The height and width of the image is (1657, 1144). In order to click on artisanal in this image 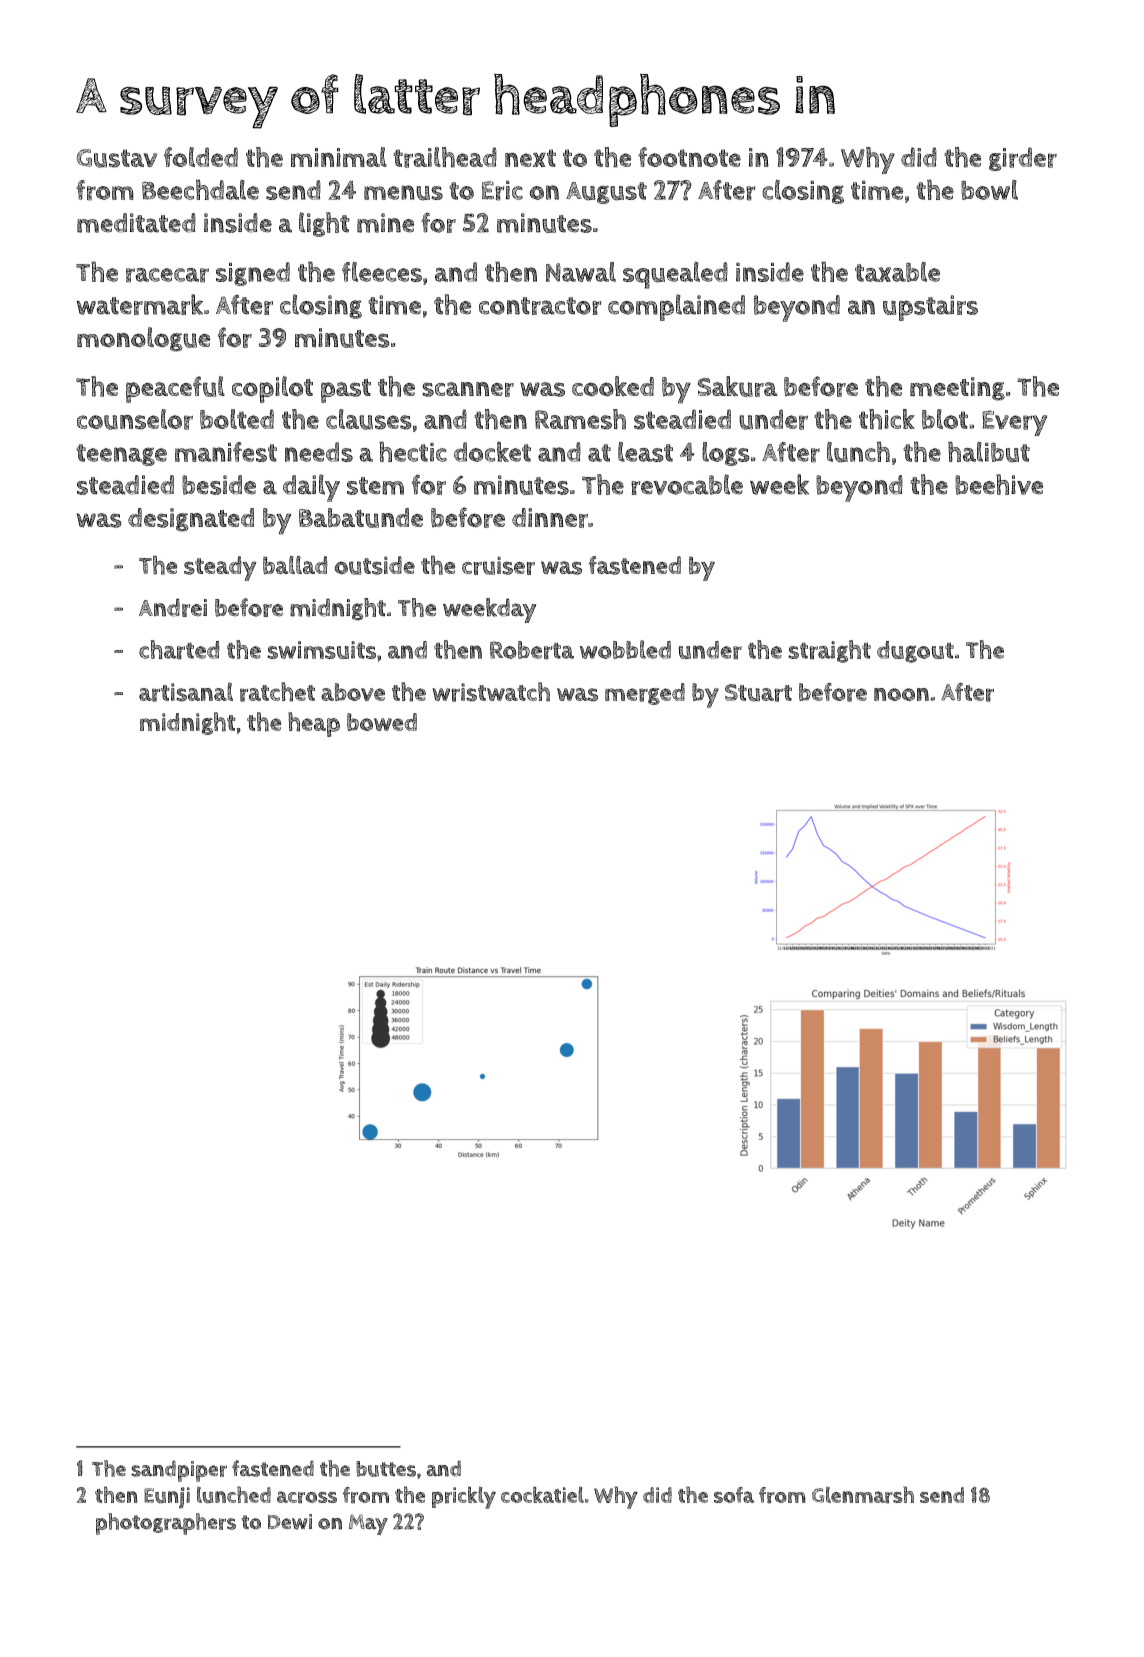, I will do `click(186, 692)`.
